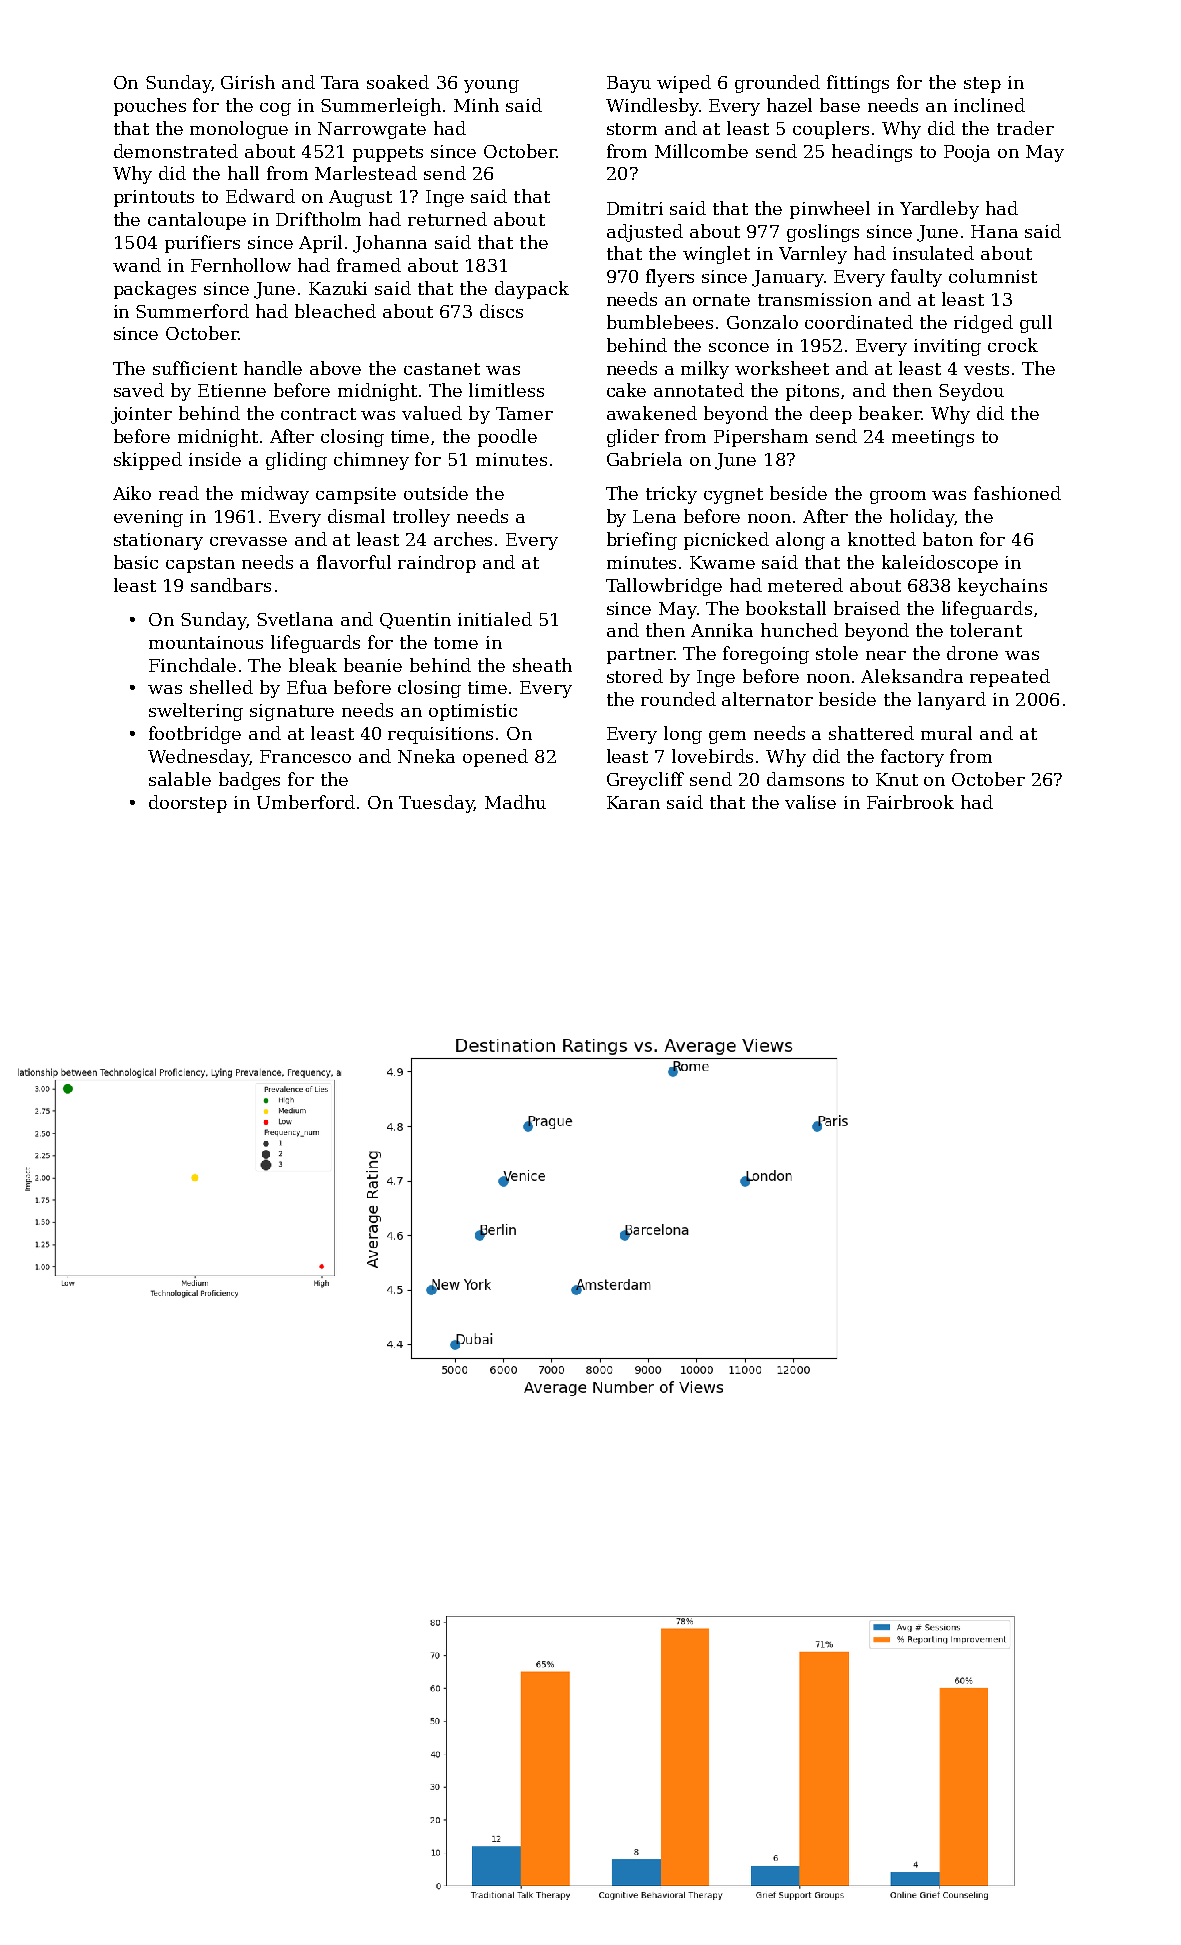 This document has height=1945, width=1181. What do you see at coordinates (515, 802) in the document?
I see `Madhu` at bounding box center [515, 802].
